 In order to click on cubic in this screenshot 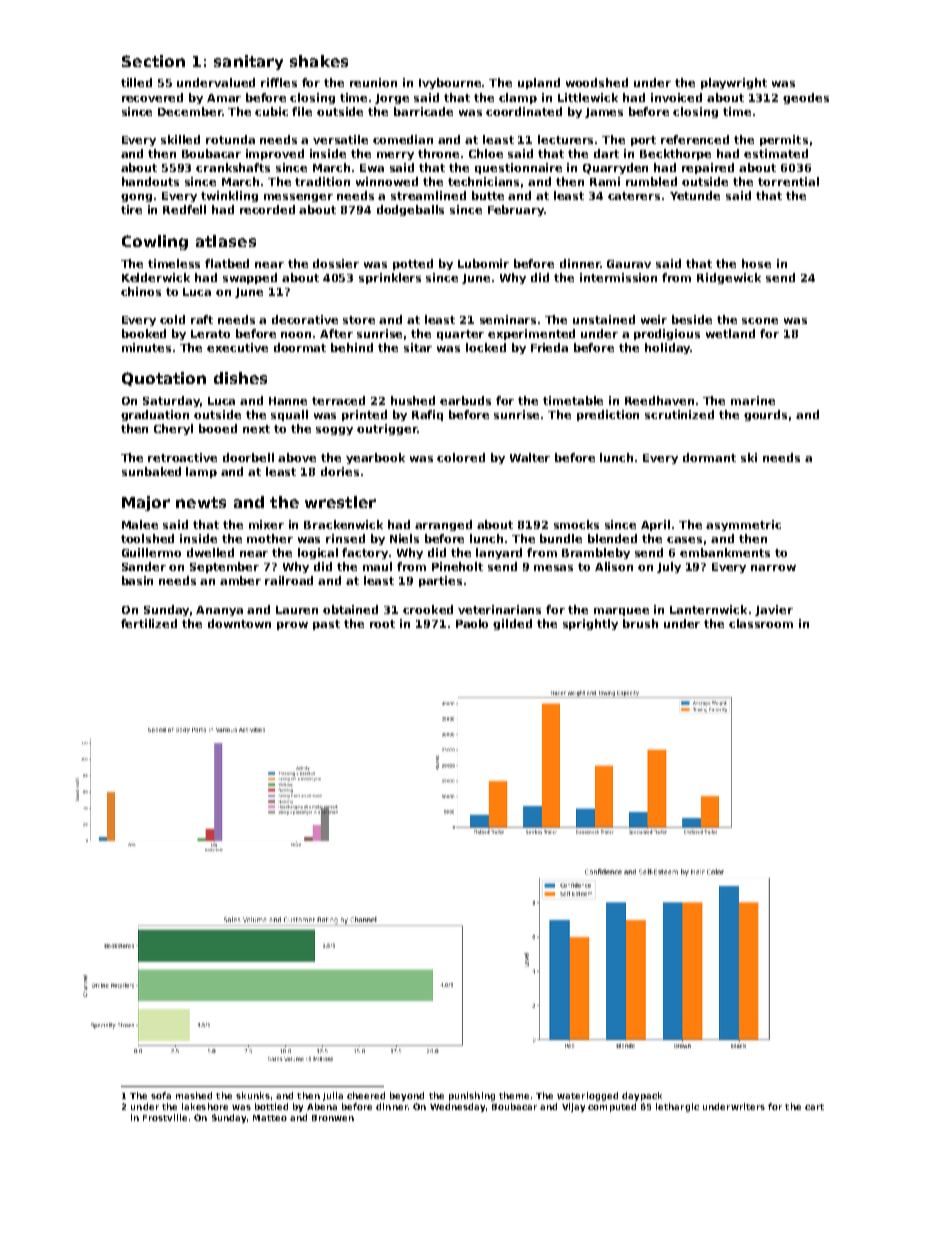, I will do `click(271, 111)`.
